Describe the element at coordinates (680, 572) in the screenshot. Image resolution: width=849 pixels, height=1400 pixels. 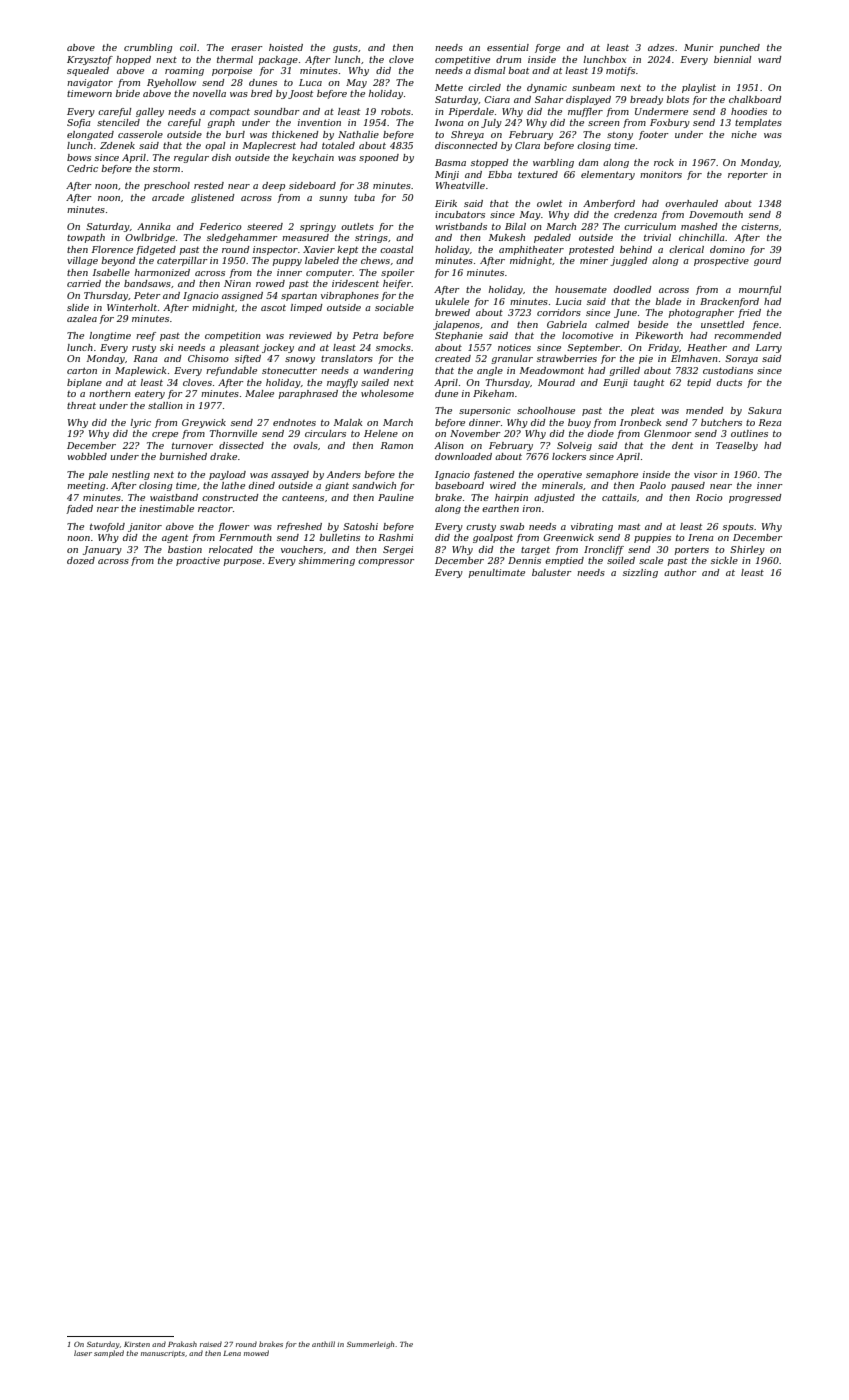
I see `author` at that location.
